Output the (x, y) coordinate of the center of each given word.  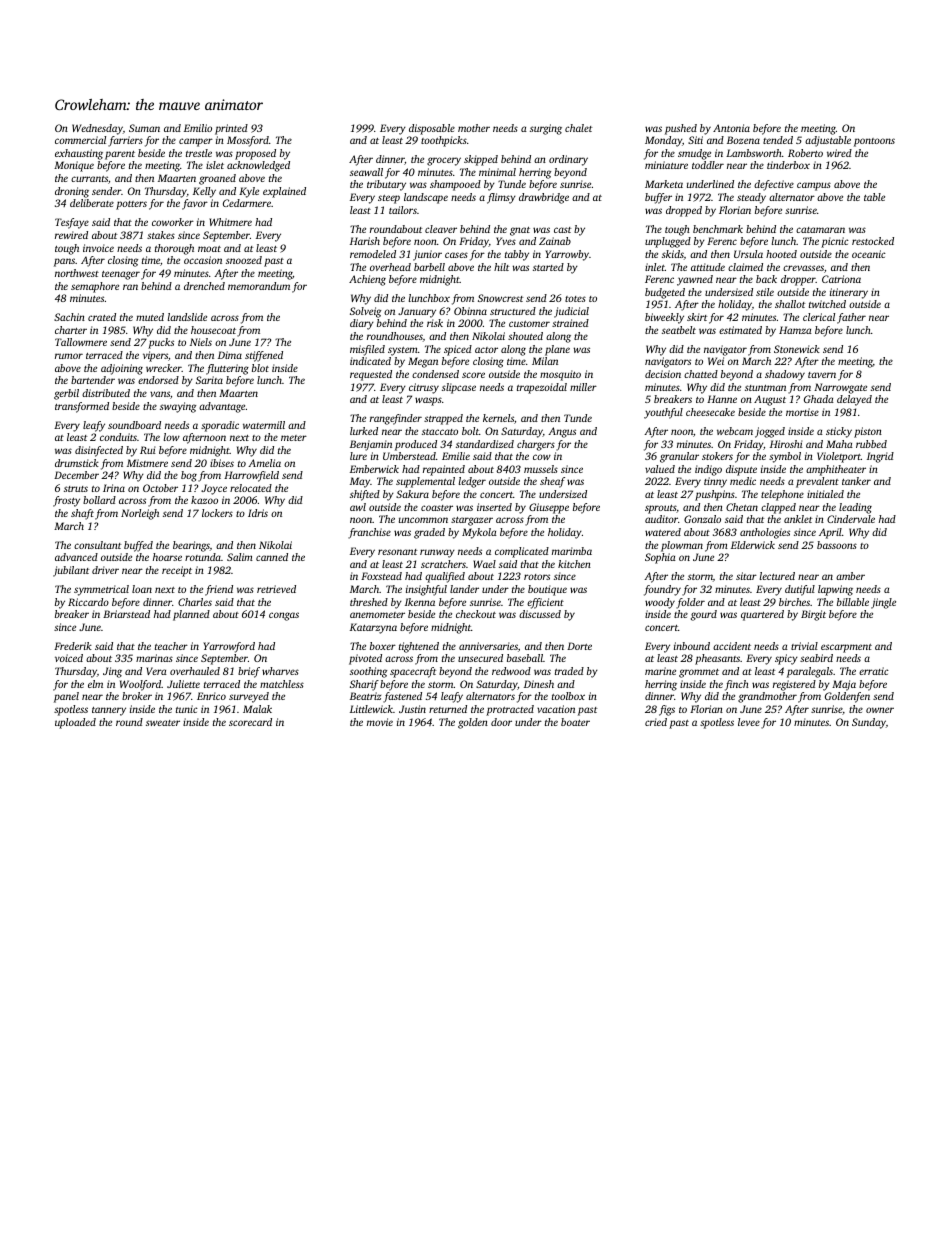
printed (231, 129)
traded (569, 671)
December (76, 475)
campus (814, 186)
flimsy (501, 198)
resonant (397, 552)
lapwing (835, 590)
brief (249, 672)
